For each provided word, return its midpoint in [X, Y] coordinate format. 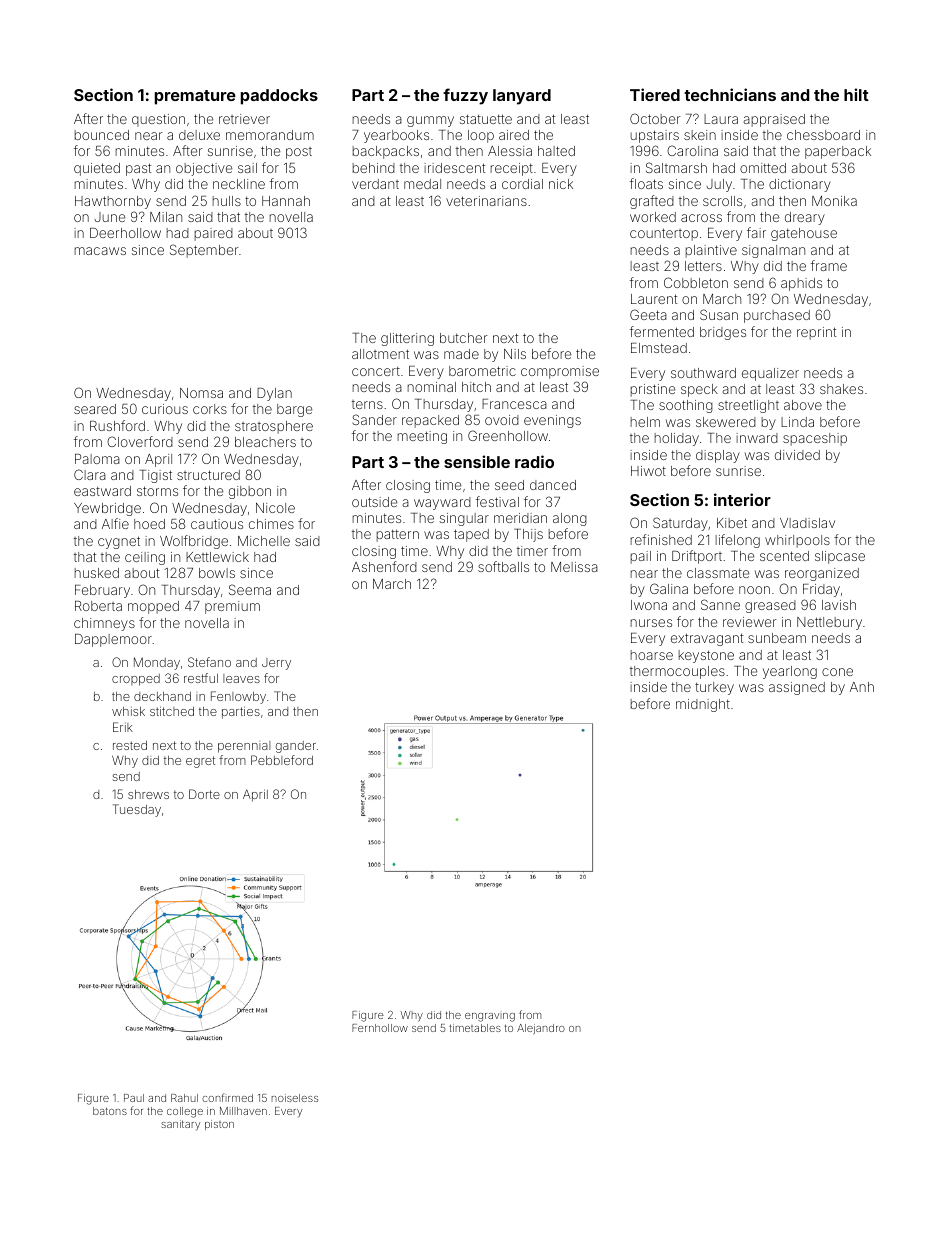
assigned [797, 688]
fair [756, 232]
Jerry [276, 664]
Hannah [286, 201]
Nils [515, 354]
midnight [703, 705]
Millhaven [243, 1111]
